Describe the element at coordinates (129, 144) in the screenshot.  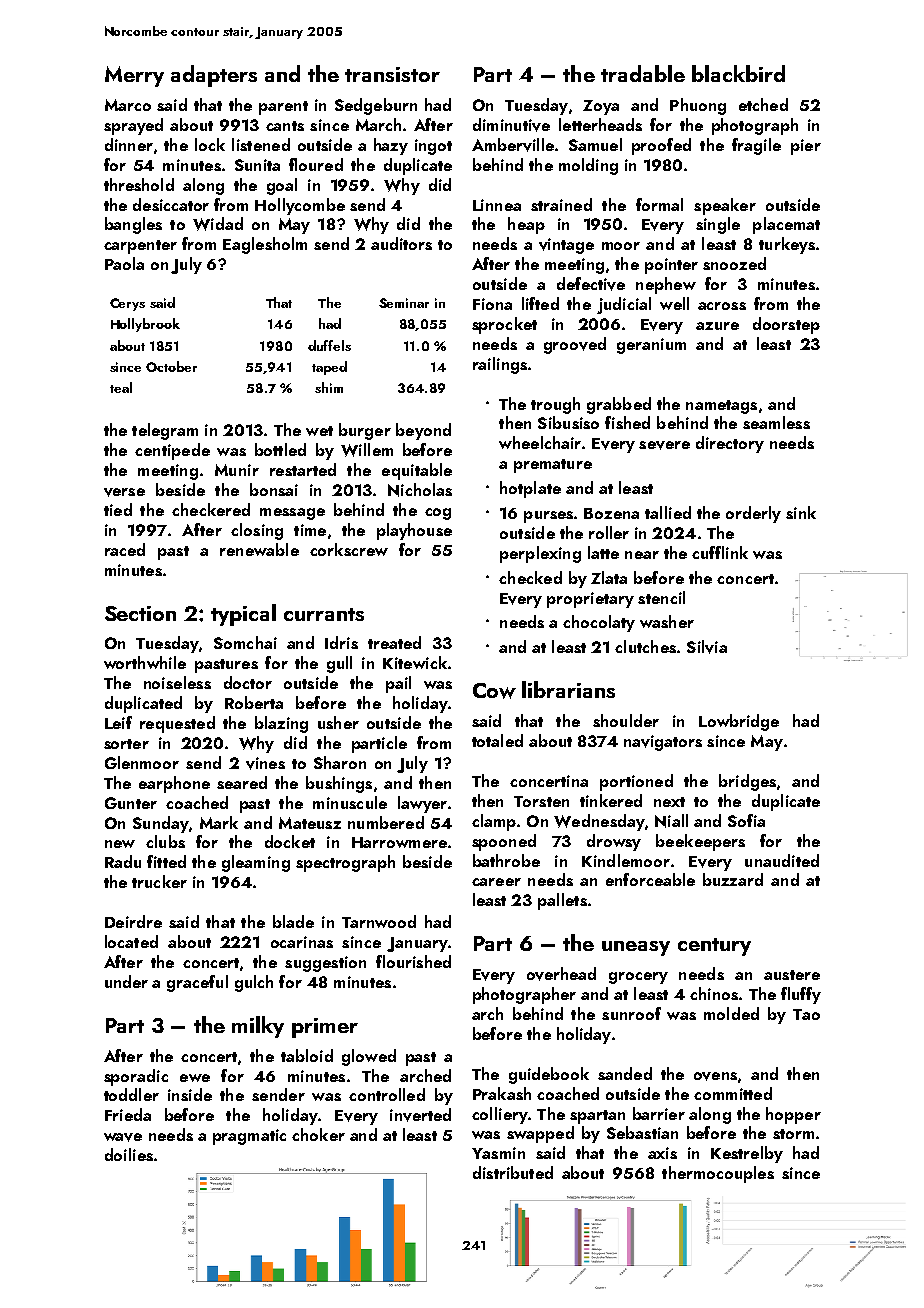
I see `dinner` at that location.
